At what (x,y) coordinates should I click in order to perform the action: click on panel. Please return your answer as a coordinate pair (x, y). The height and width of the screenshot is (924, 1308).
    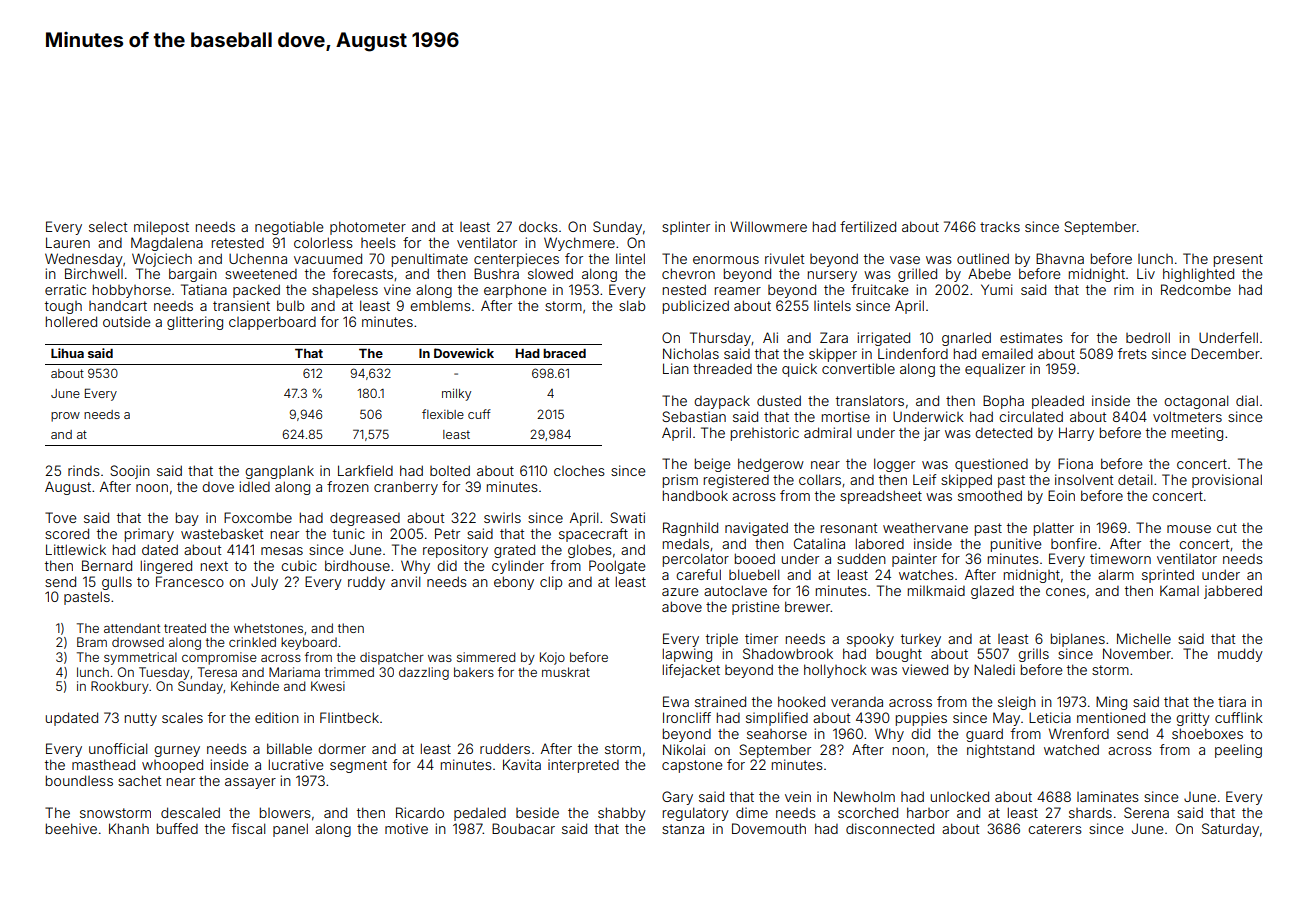
    Looking at the image, I should click on (290, 830).
